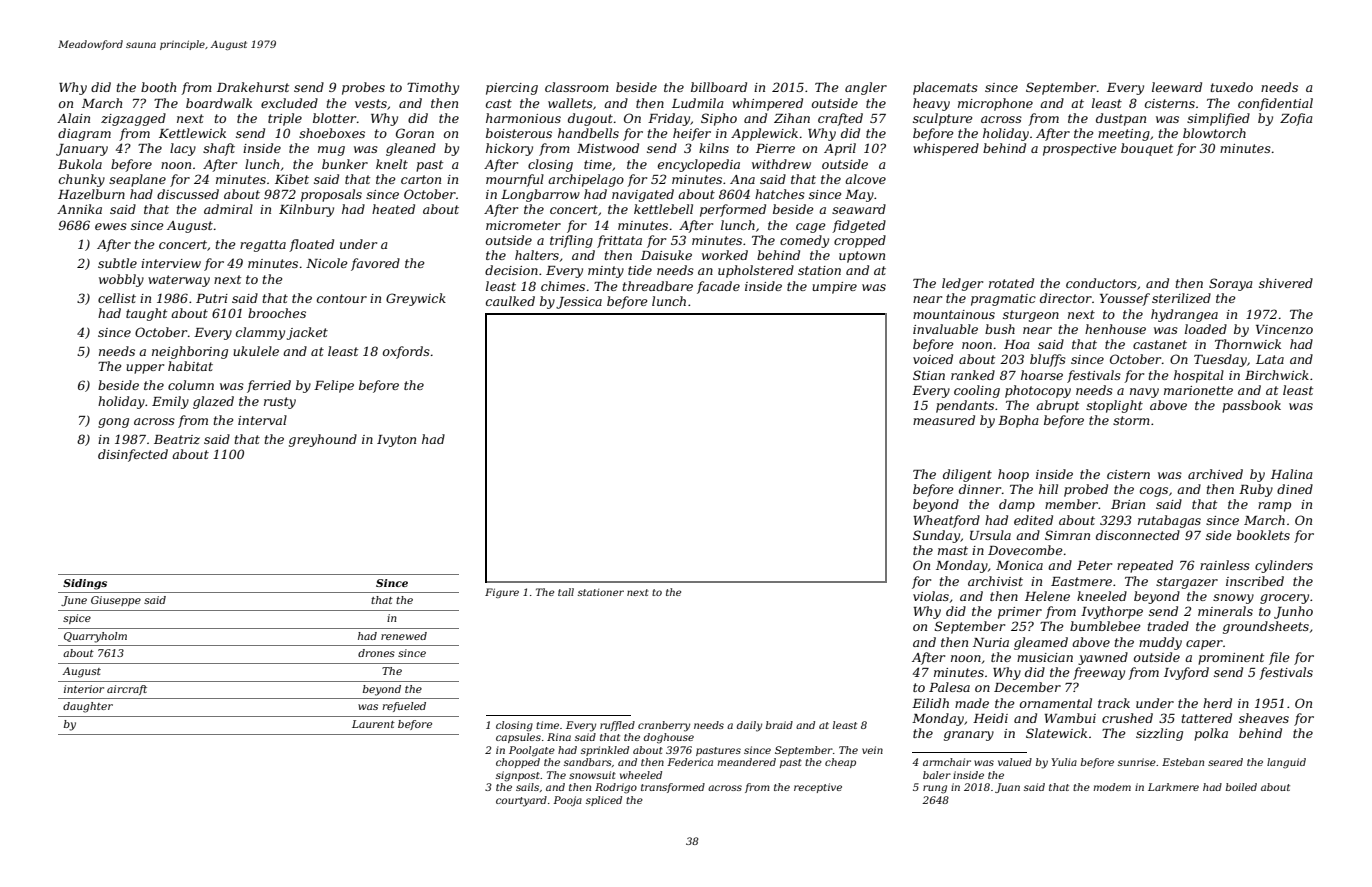  Describe the element at coordinates (949, 687) in the screenshot. I see `Palesa` at that location.
